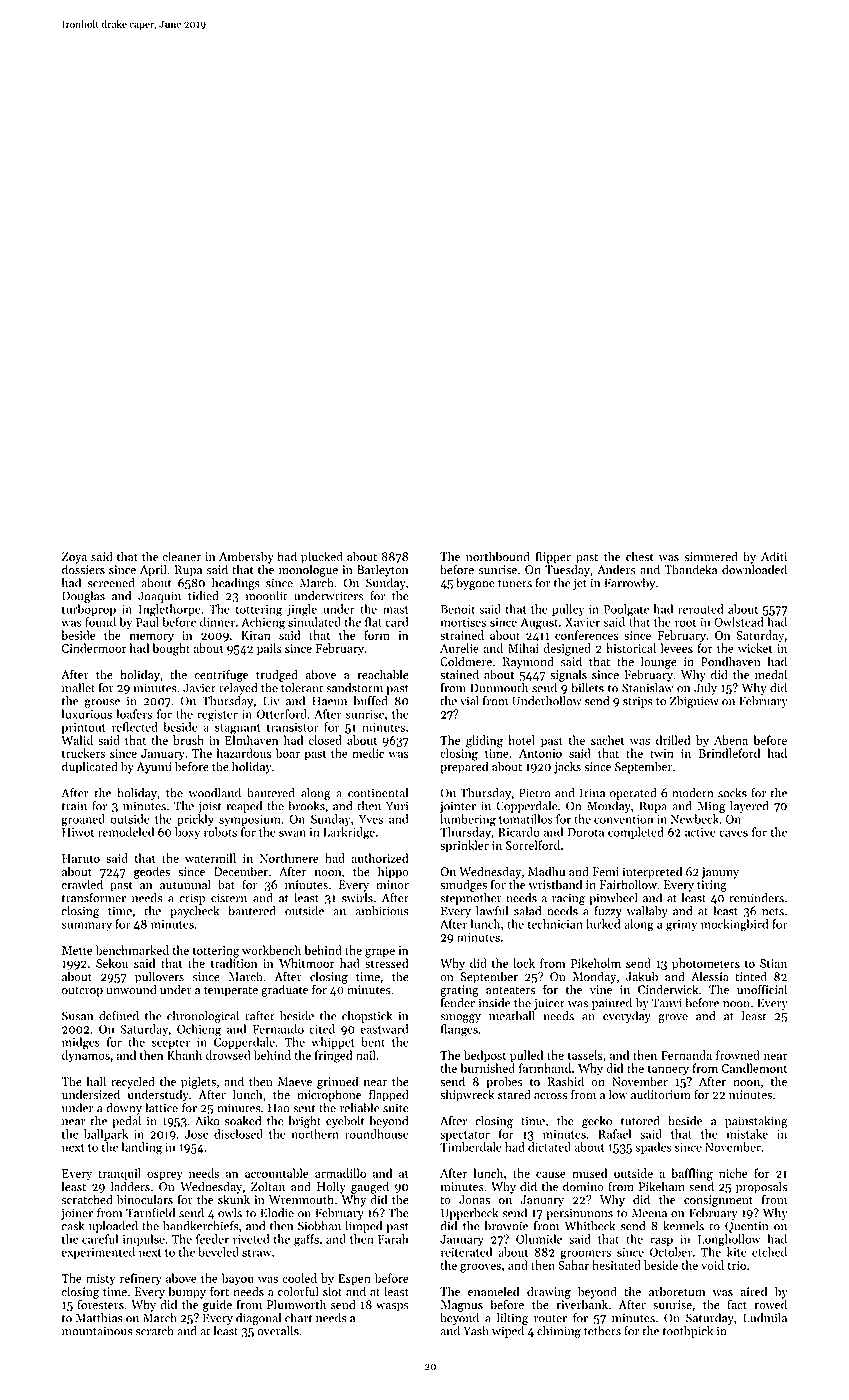  Describe the element at coordinates (463, 622) in the document. I see `mortises` at that location.
